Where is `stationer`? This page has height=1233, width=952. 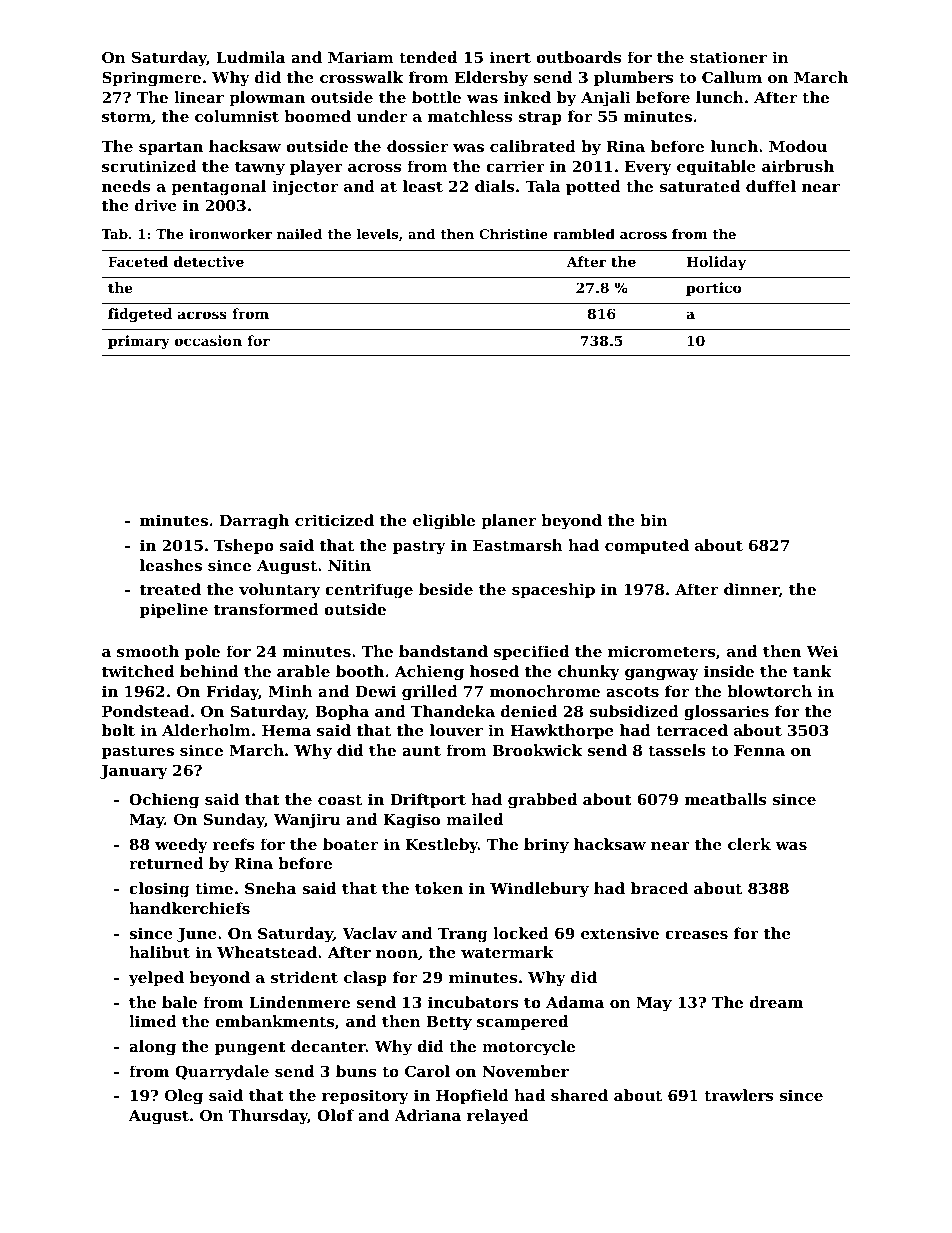 stationer is located at coordinates (728, 57).
